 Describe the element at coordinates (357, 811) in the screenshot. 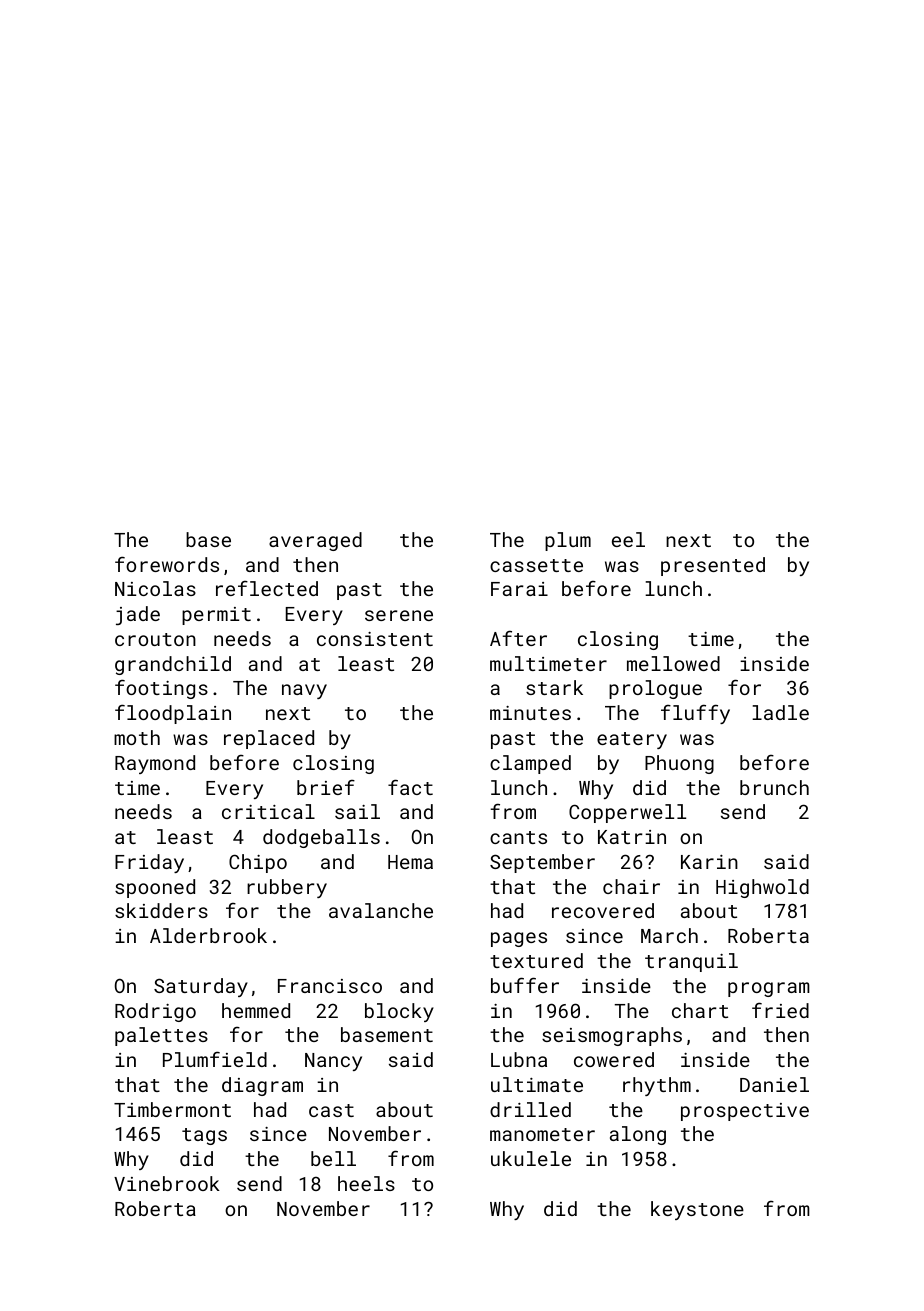

I see `sail` at that location.
